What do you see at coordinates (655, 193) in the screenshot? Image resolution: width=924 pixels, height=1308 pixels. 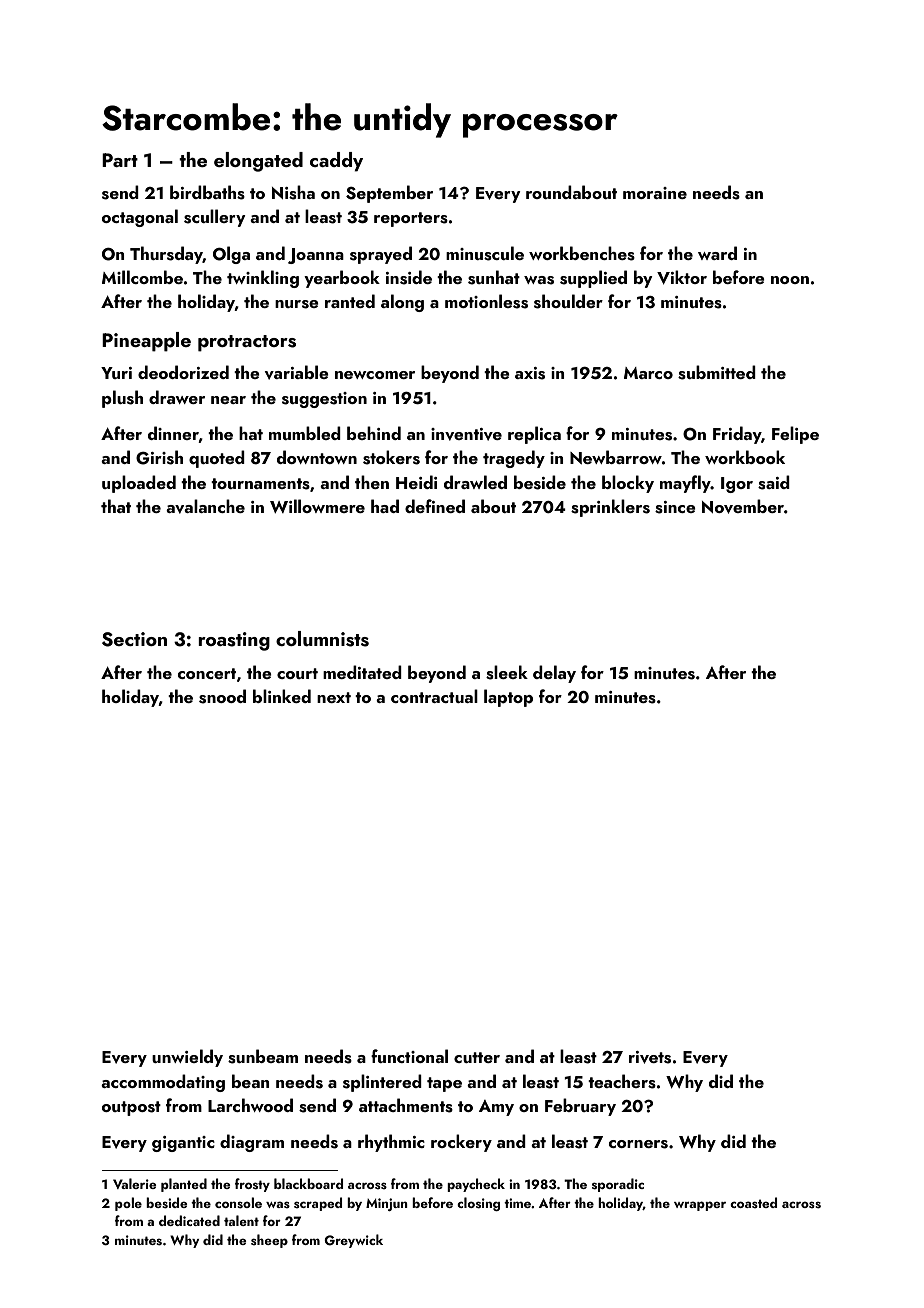 I see `moraine` at bounding box center [655, 193].
